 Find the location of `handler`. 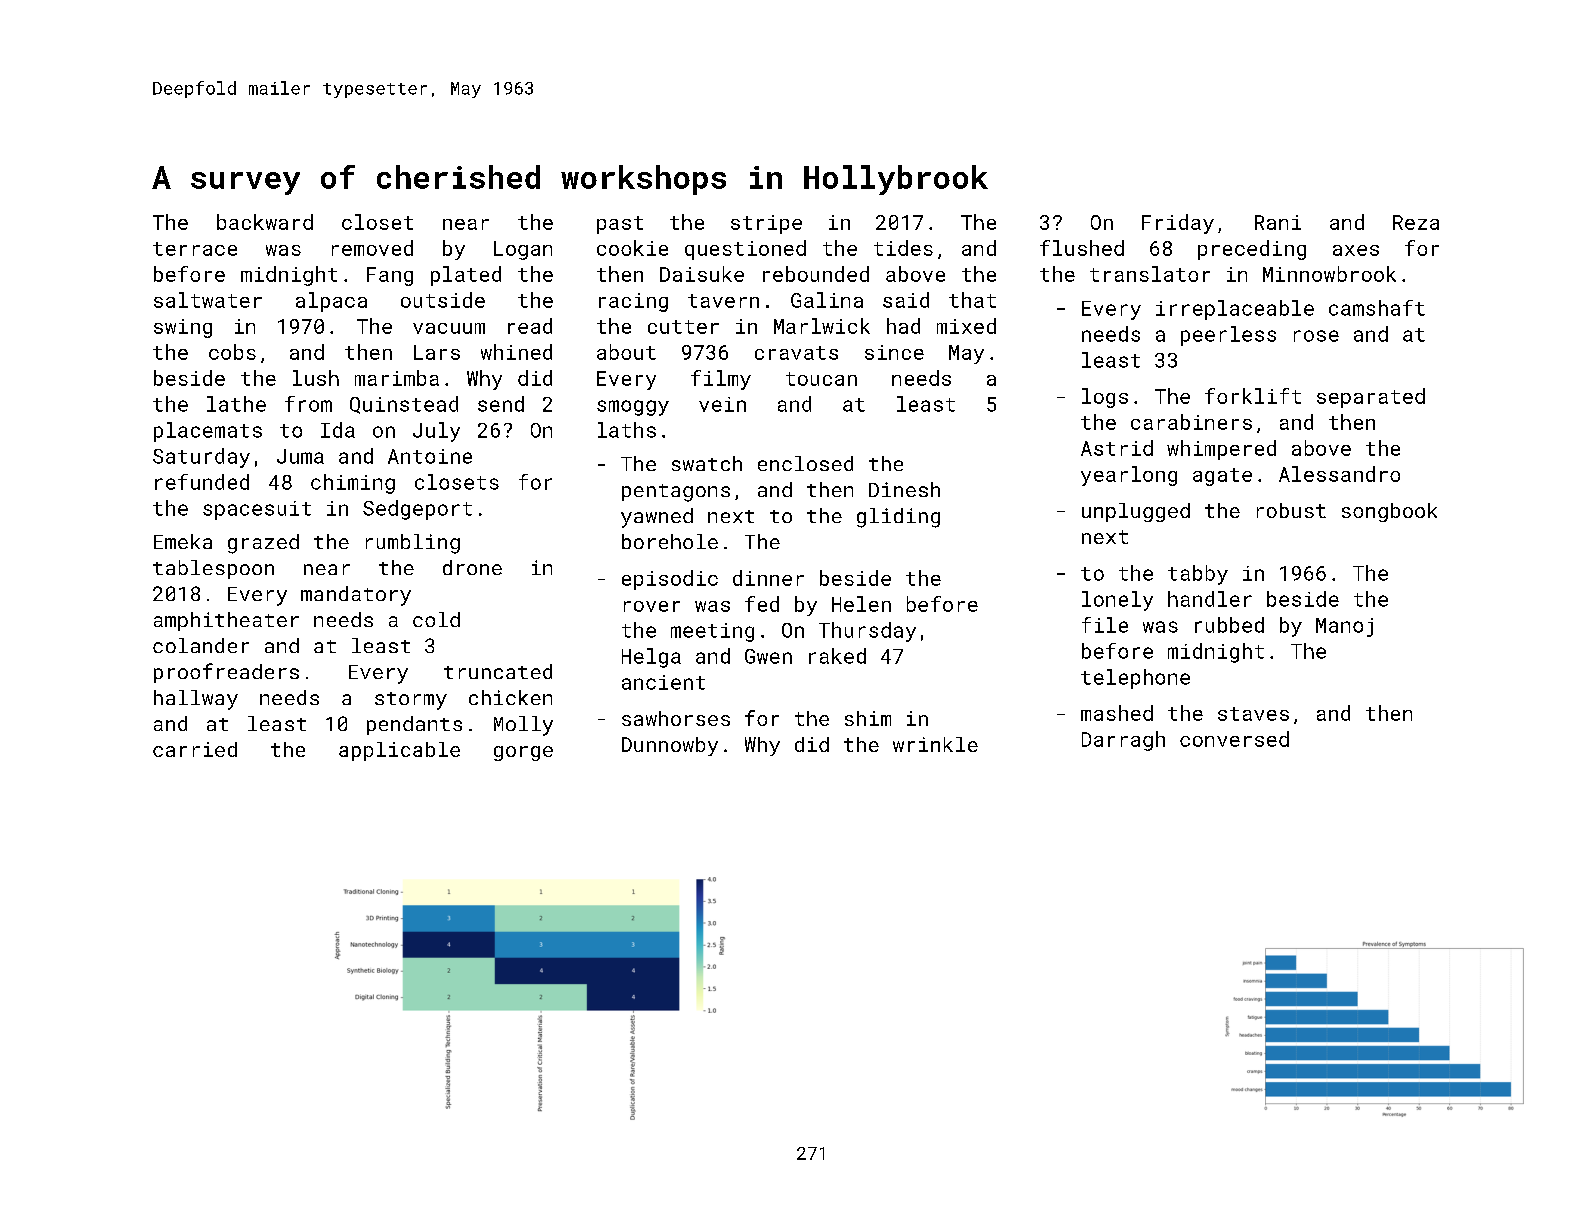

handler is located at coordinates (1210, 599).
